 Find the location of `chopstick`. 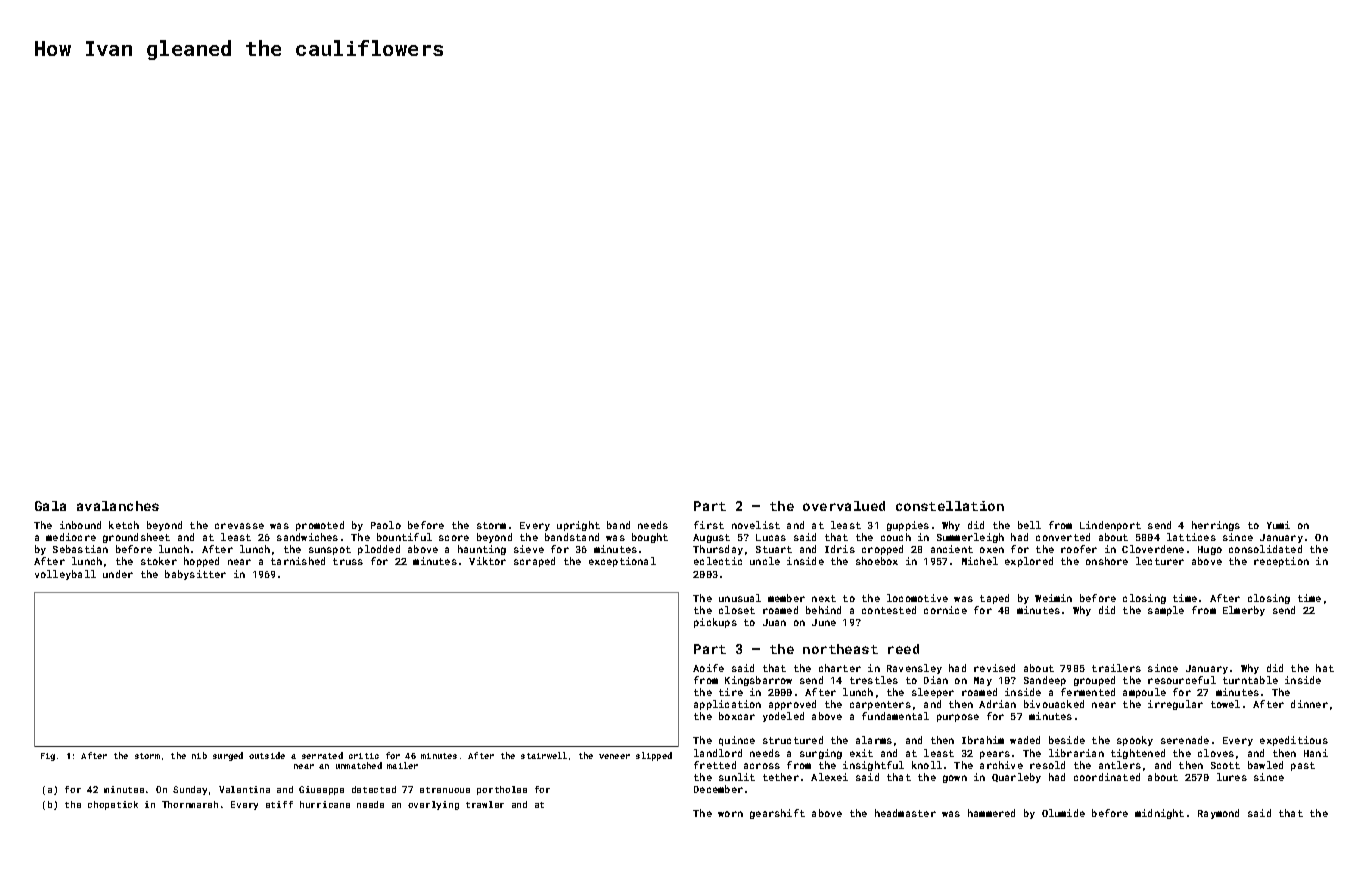

chopstick is located at coordinates (113, 805).
